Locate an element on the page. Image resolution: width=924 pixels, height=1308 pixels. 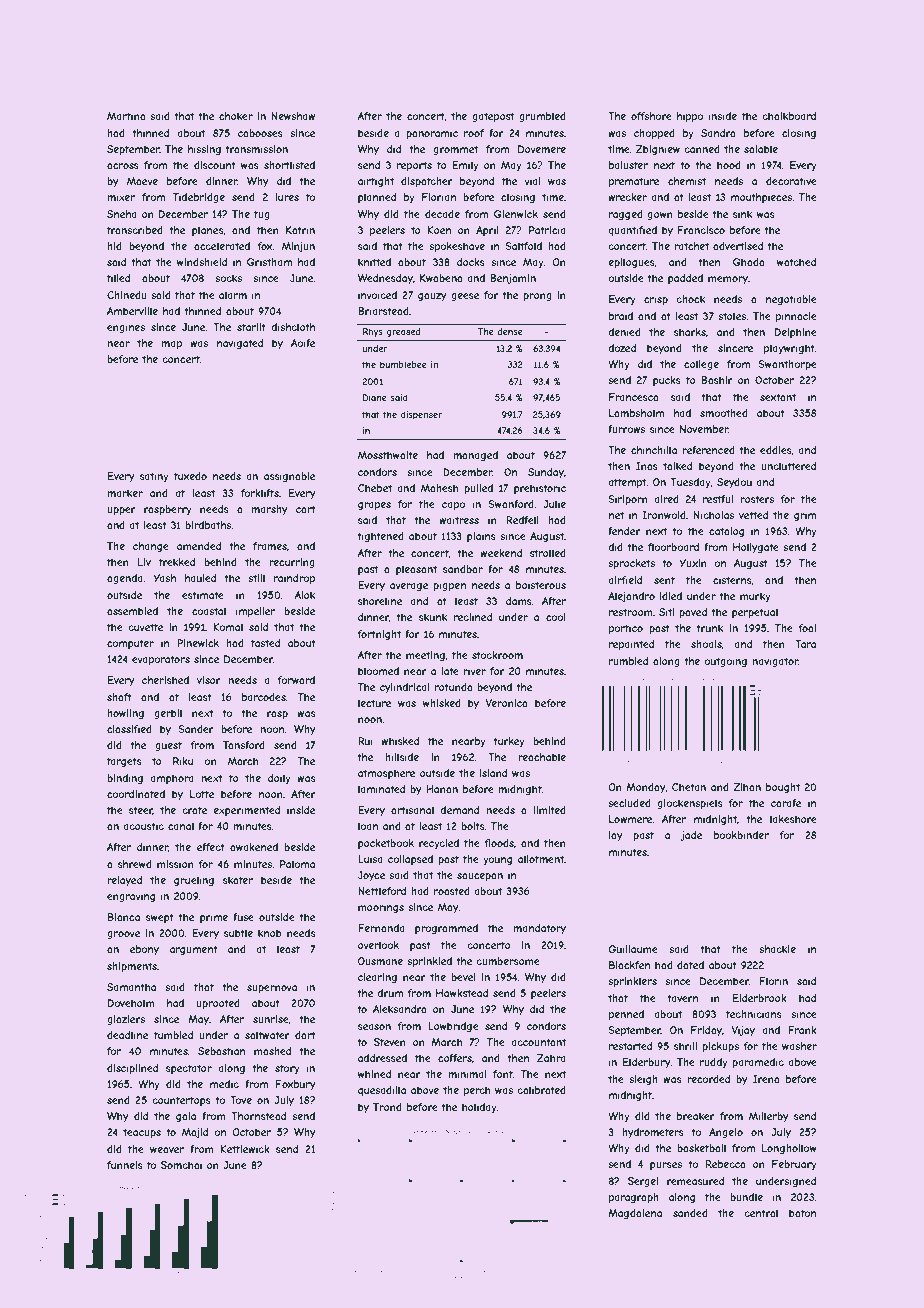
turkey is located at coordinates (509, 742).
